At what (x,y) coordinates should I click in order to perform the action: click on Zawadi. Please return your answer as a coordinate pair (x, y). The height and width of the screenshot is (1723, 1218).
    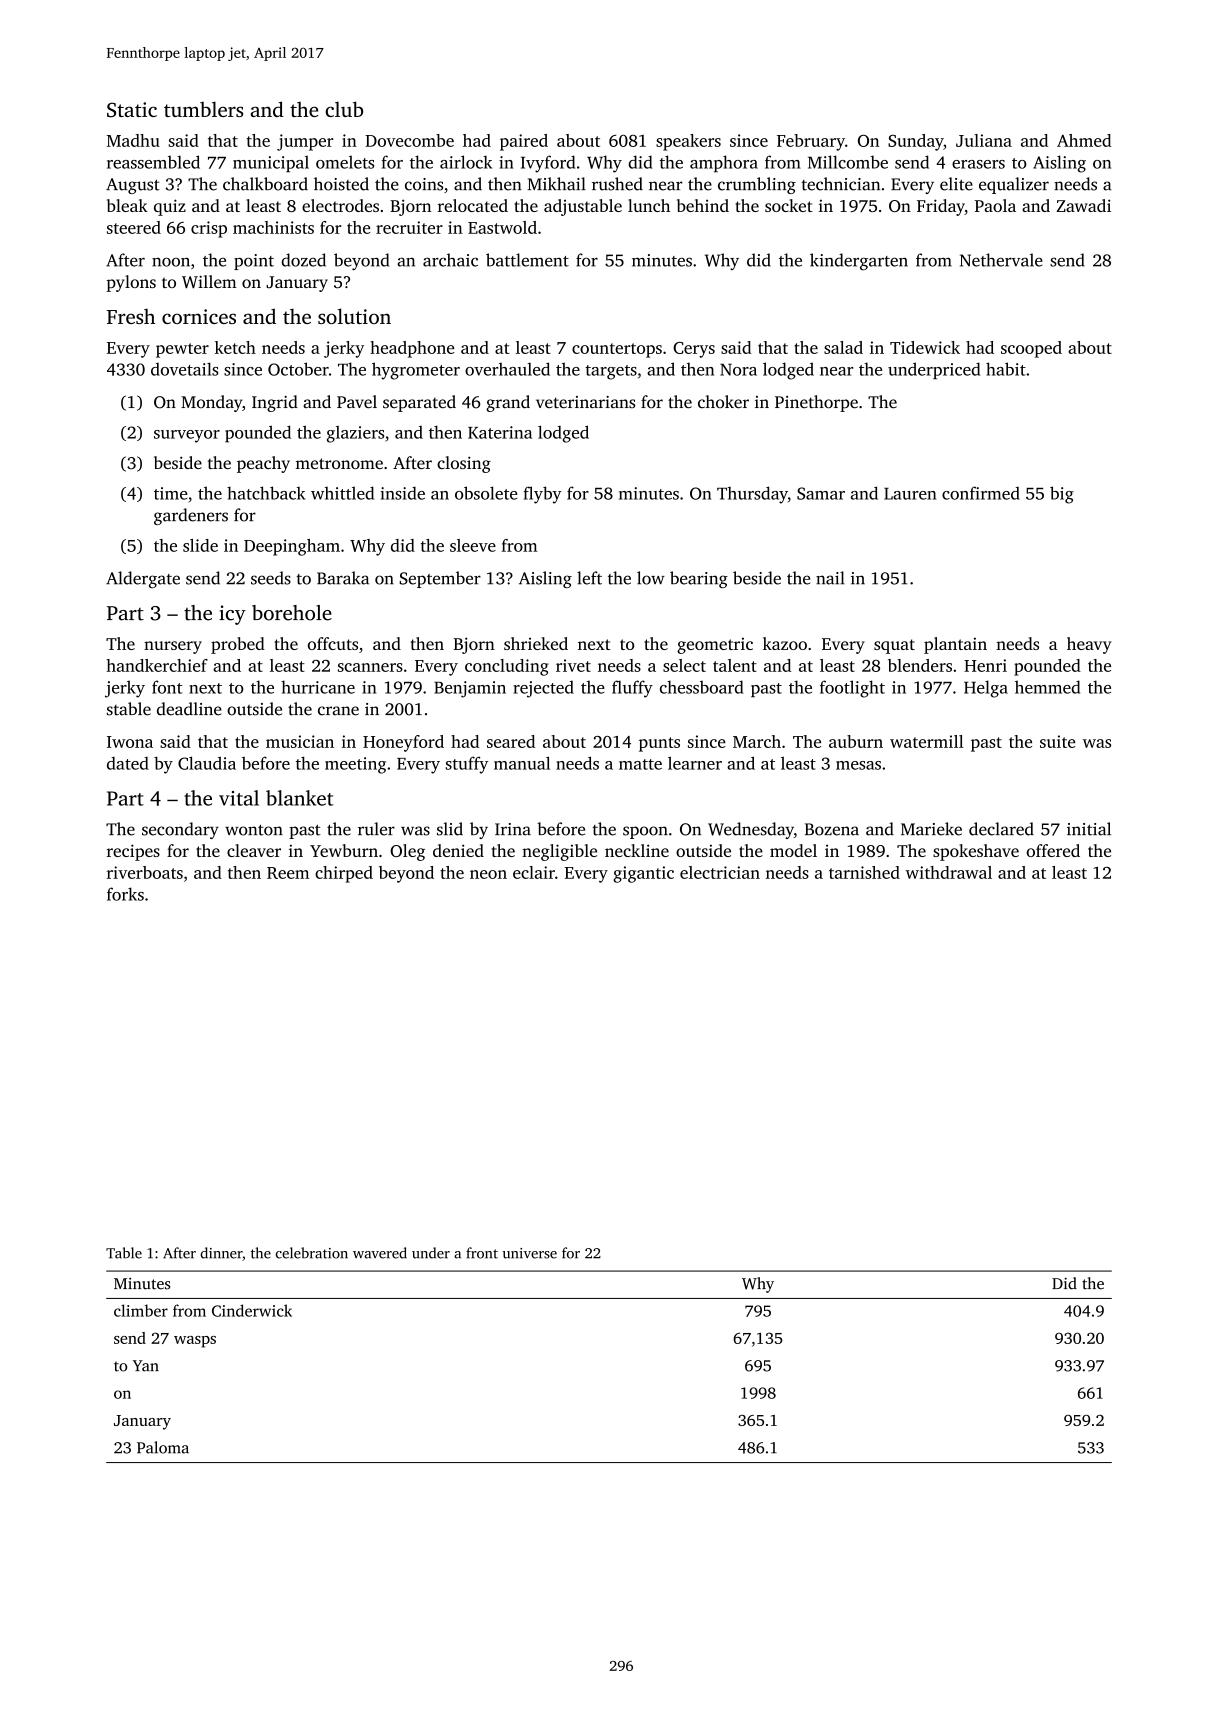
    Looking at the image, I should click on (1083, 205).
